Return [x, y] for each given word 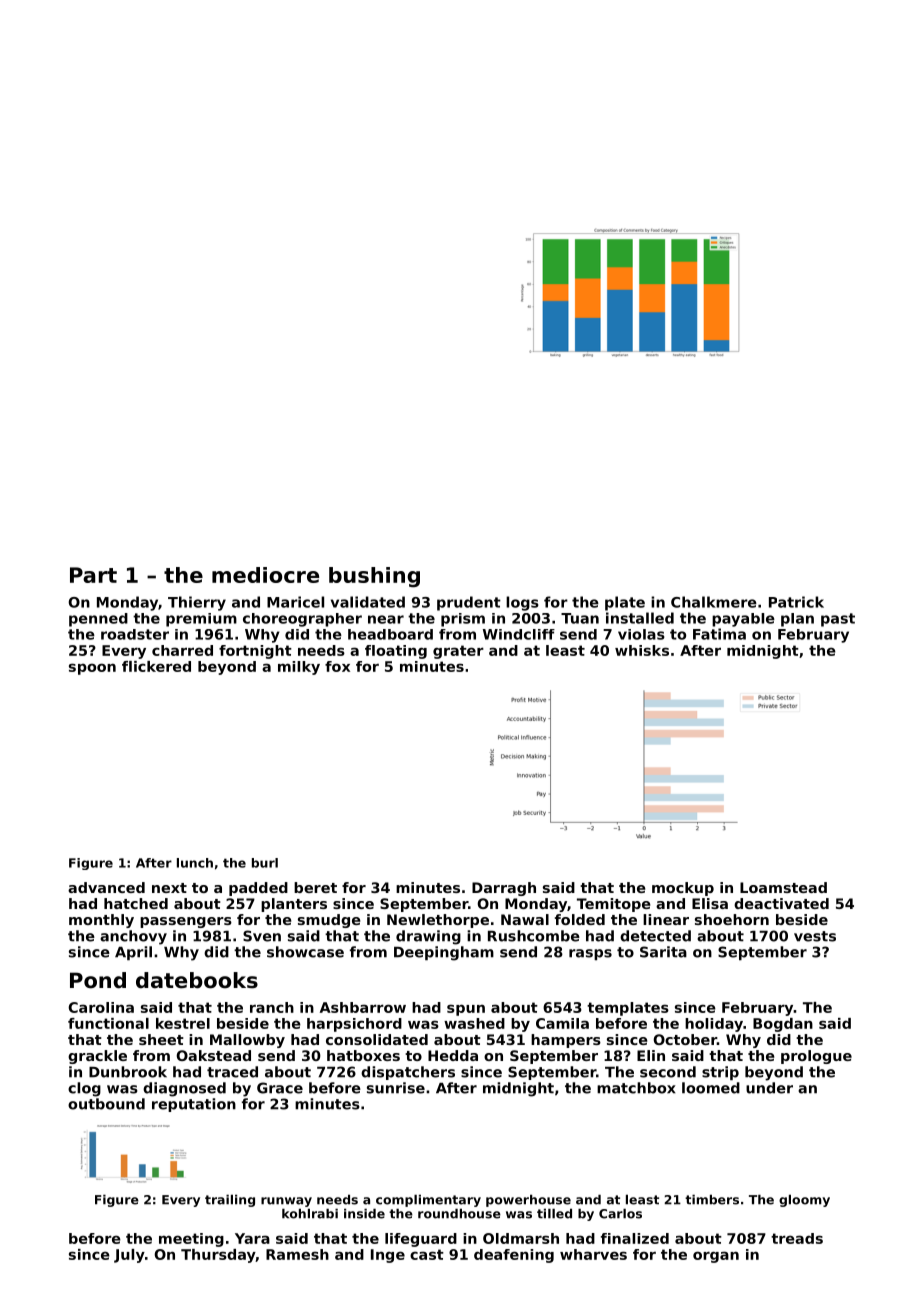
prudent [469, 603]
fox [337, 666]
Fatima [719, 634]
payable [743, 620]
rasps [590, 954]
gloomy [804, 1200]
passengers [186, 922]
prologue [816, 1057]
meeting [191, 1240]
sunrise [396, 1088]
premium [201, 620]
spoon [92, 669]
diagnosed [184, 1089]
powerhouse [528, 1200]
